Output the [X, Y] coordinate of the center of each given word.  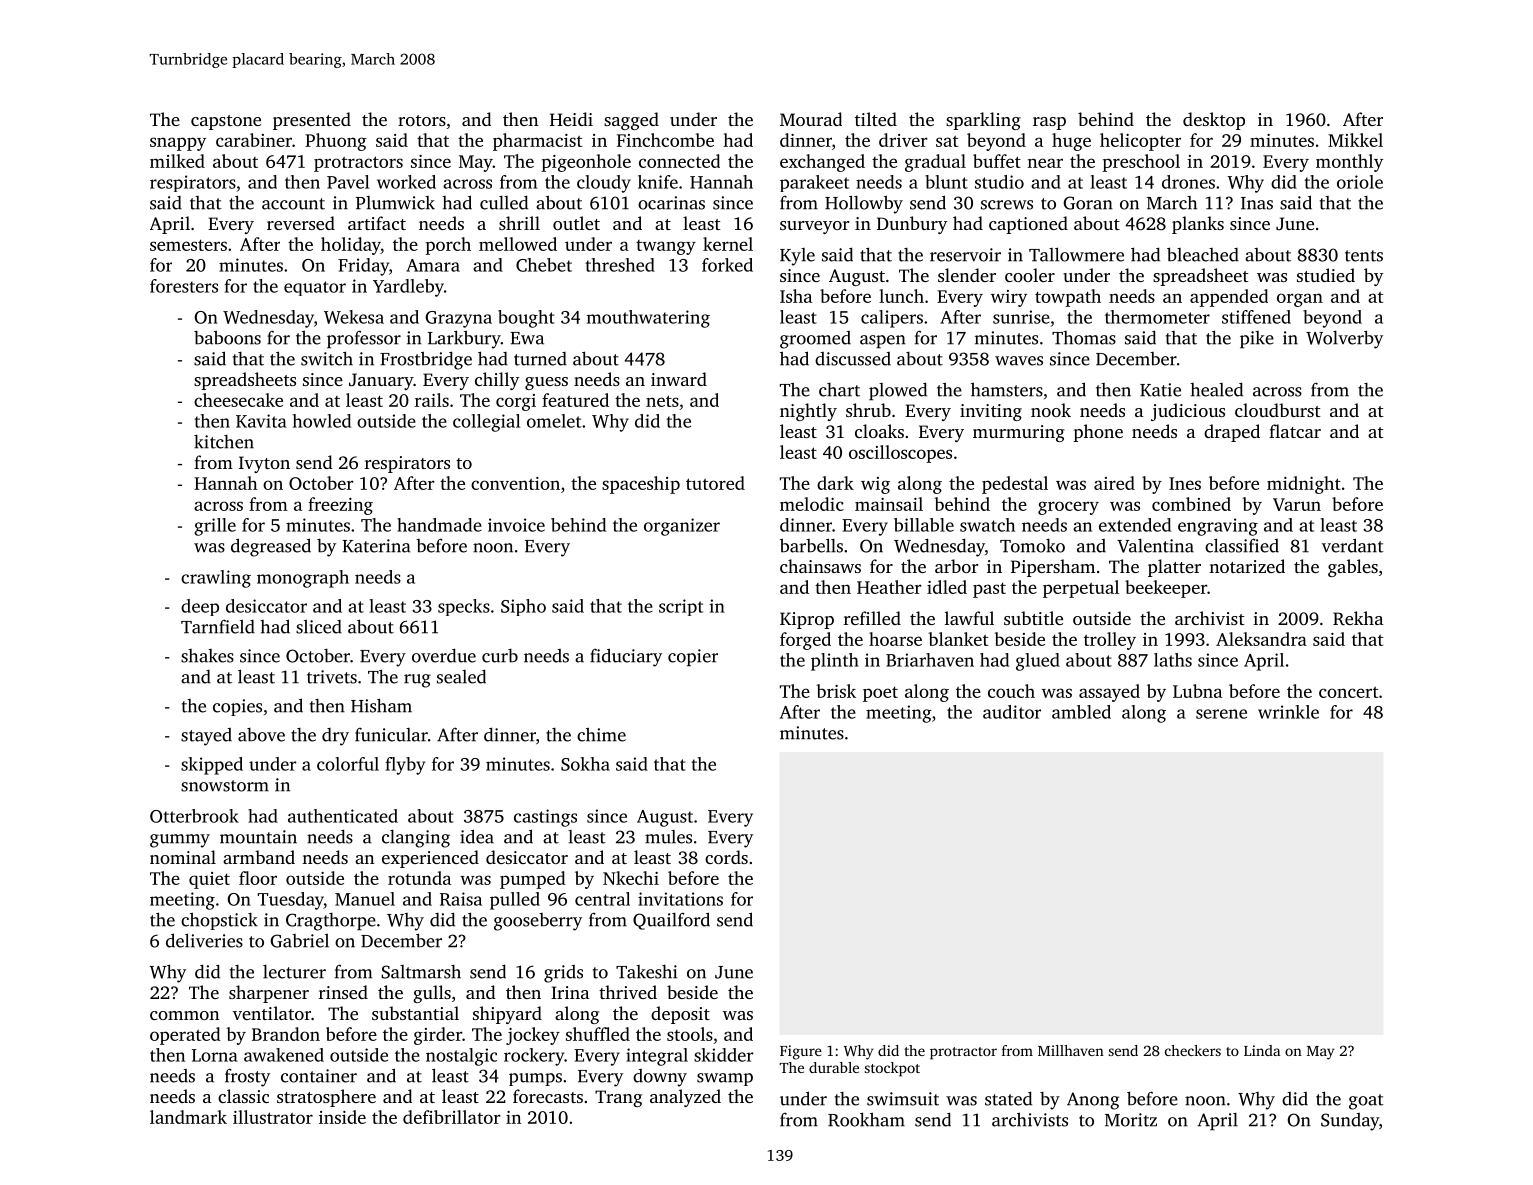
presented [312, 121]
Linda [1262, 1050]
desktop [1214, 121]
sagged [631, 121]
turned [540, 359]
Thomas [1084, 338]
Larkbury [464, 339]
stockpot [892, 1069]
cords [726, 857]
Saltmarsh [421, 972]
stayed [206, 737]
